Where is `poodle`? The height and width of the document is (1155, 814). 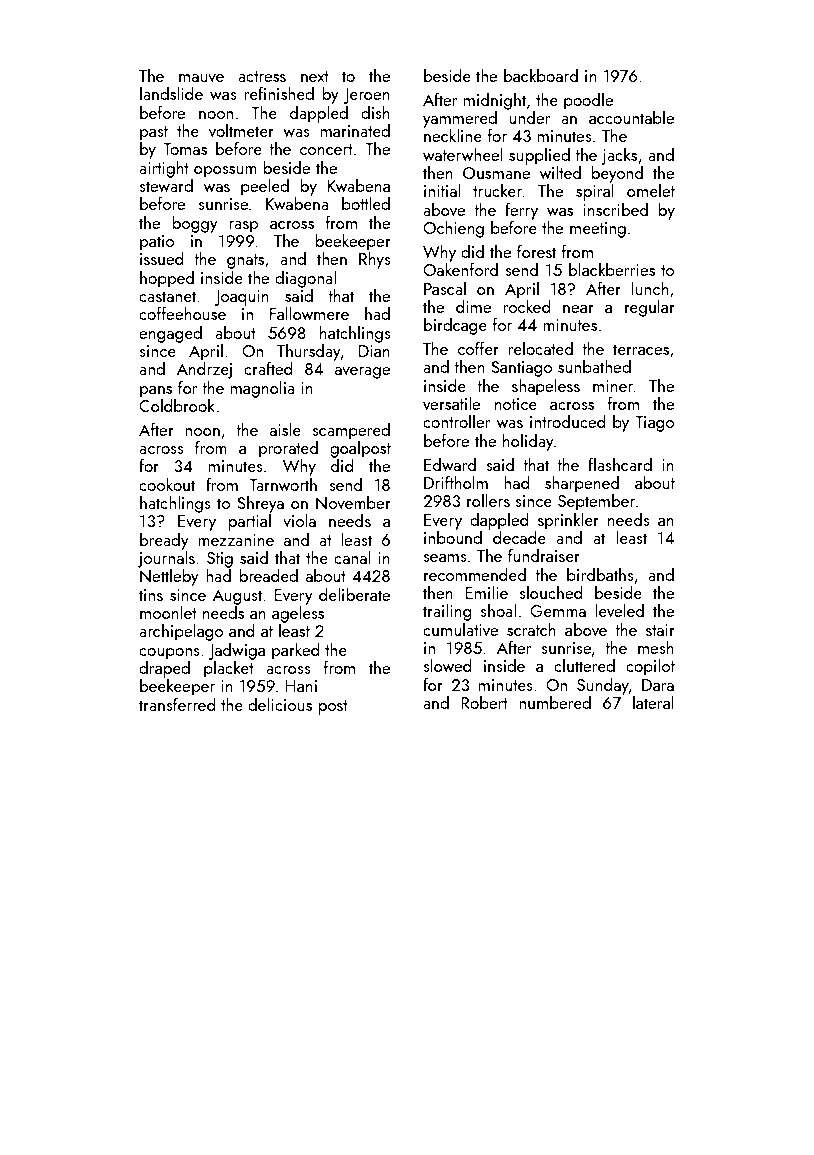
poodle is located at coordinates (588, 101).
